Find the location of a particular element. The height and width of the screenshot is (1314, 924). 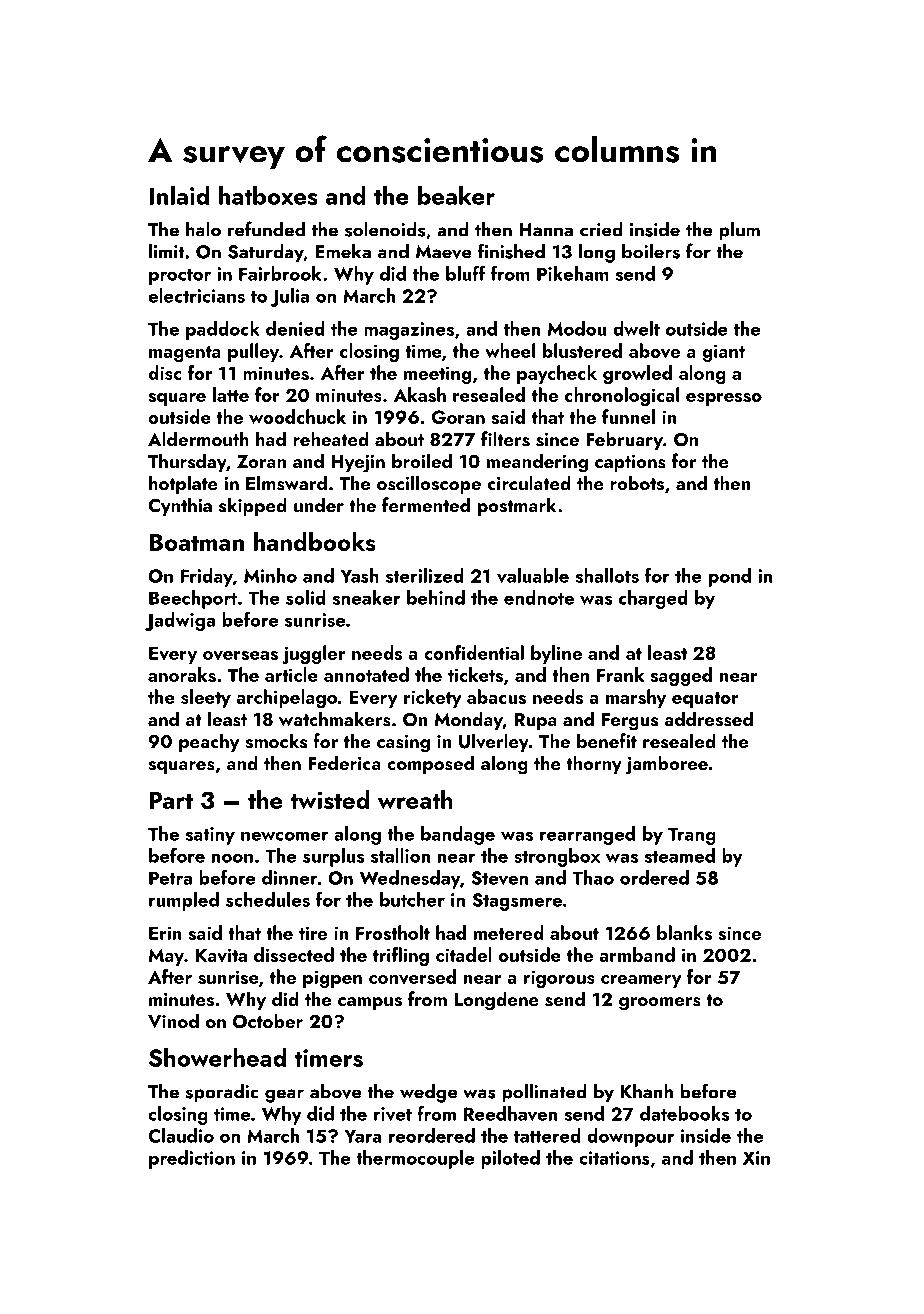

shallots is located at coordinates (607, 575).
